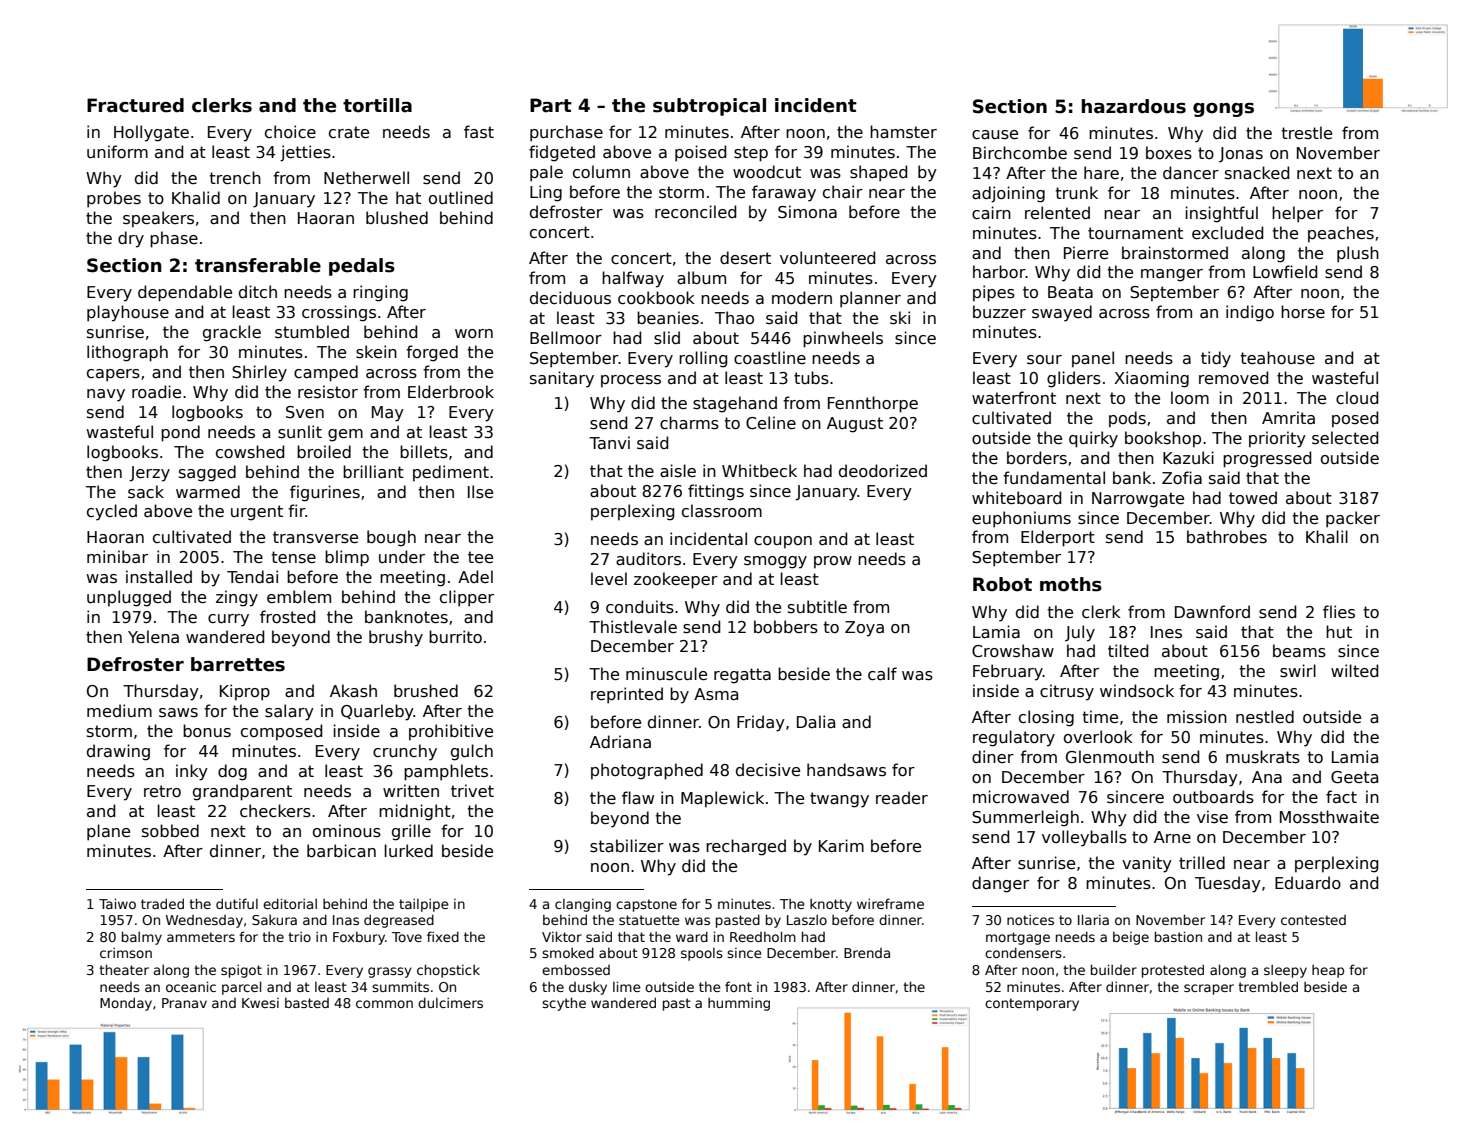  I want to click on barbican, so click(341, 851).
